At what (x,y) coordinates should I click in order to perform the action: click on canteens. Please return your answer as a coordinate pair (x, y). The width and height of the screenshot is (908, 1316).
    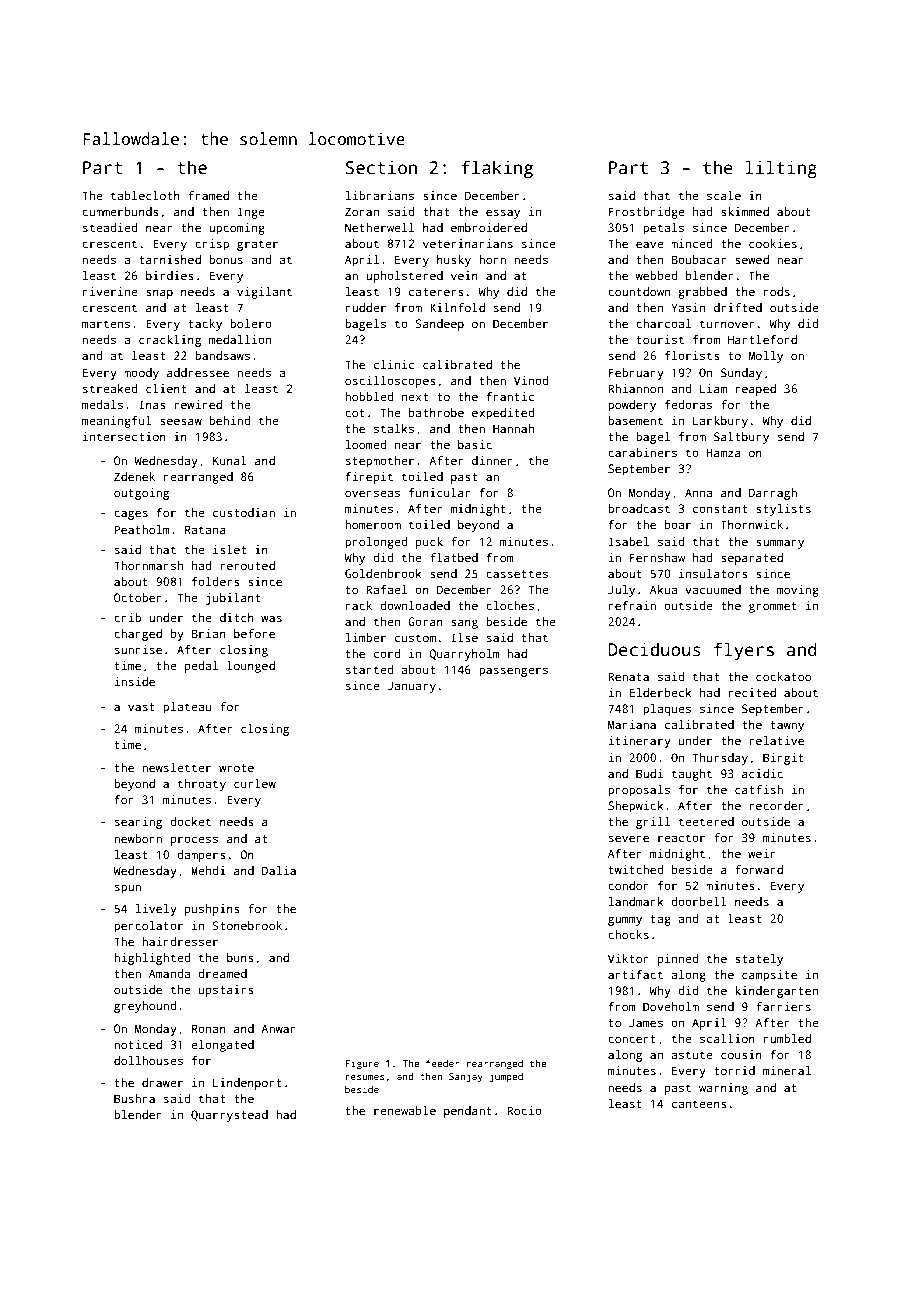
    Looking at the image, I should click on (699, 1104).
